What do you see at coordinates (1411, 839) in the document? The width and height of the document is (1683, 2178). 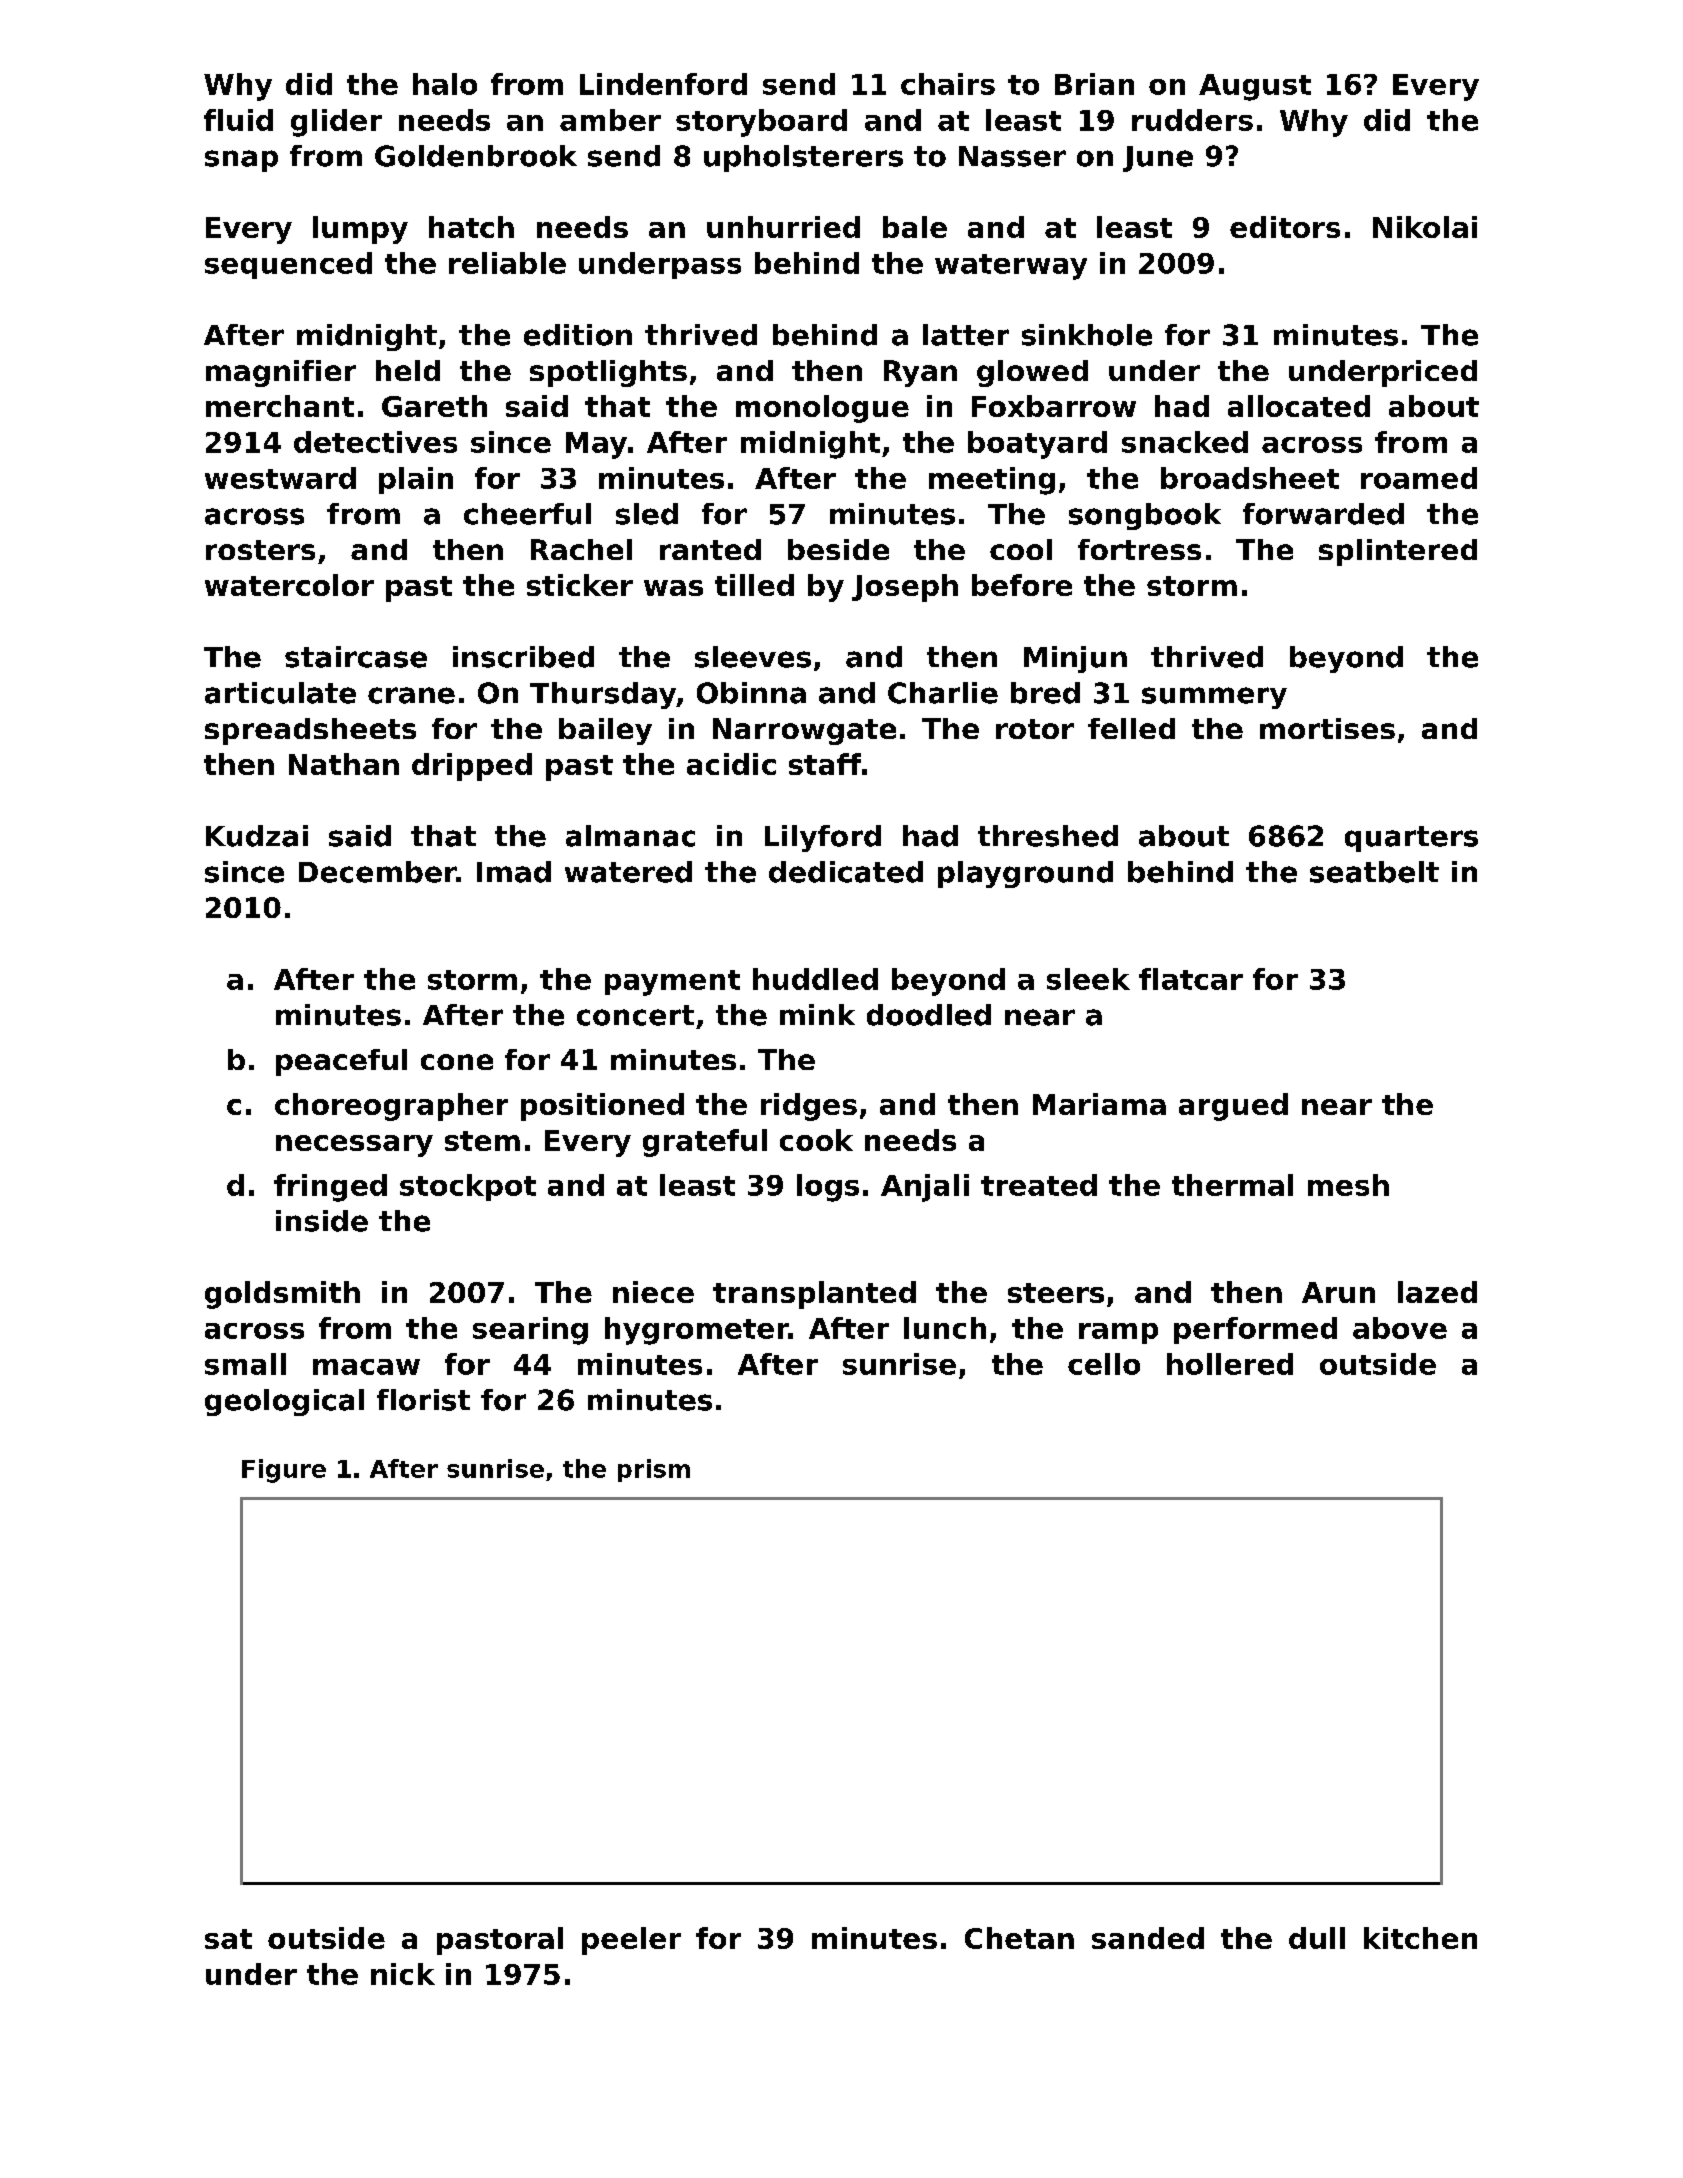 I see `quarters` at bounding box center [1411, 839].
